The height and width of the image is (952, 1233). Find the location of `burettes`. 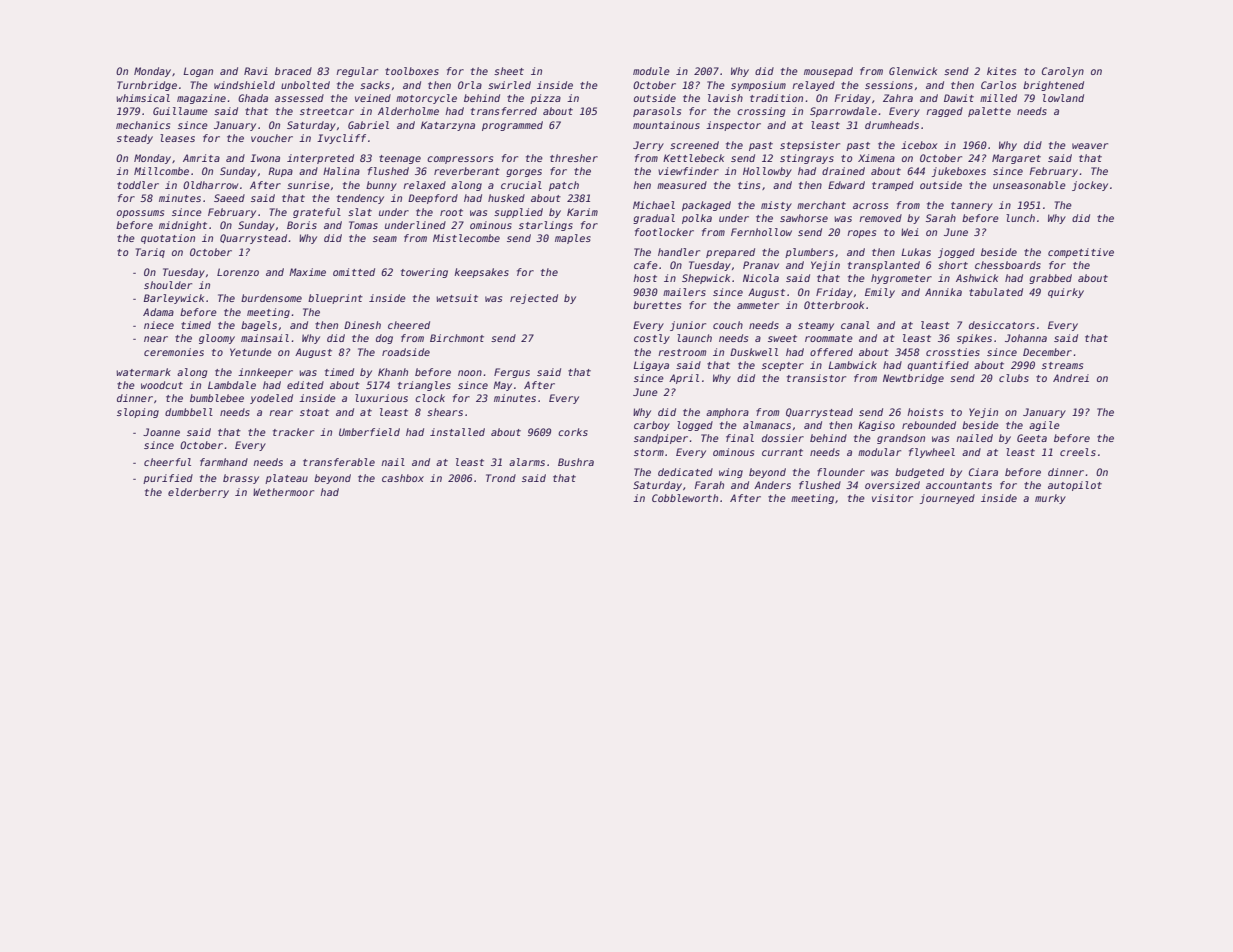

burettes is located at coordinates (657, 305).
